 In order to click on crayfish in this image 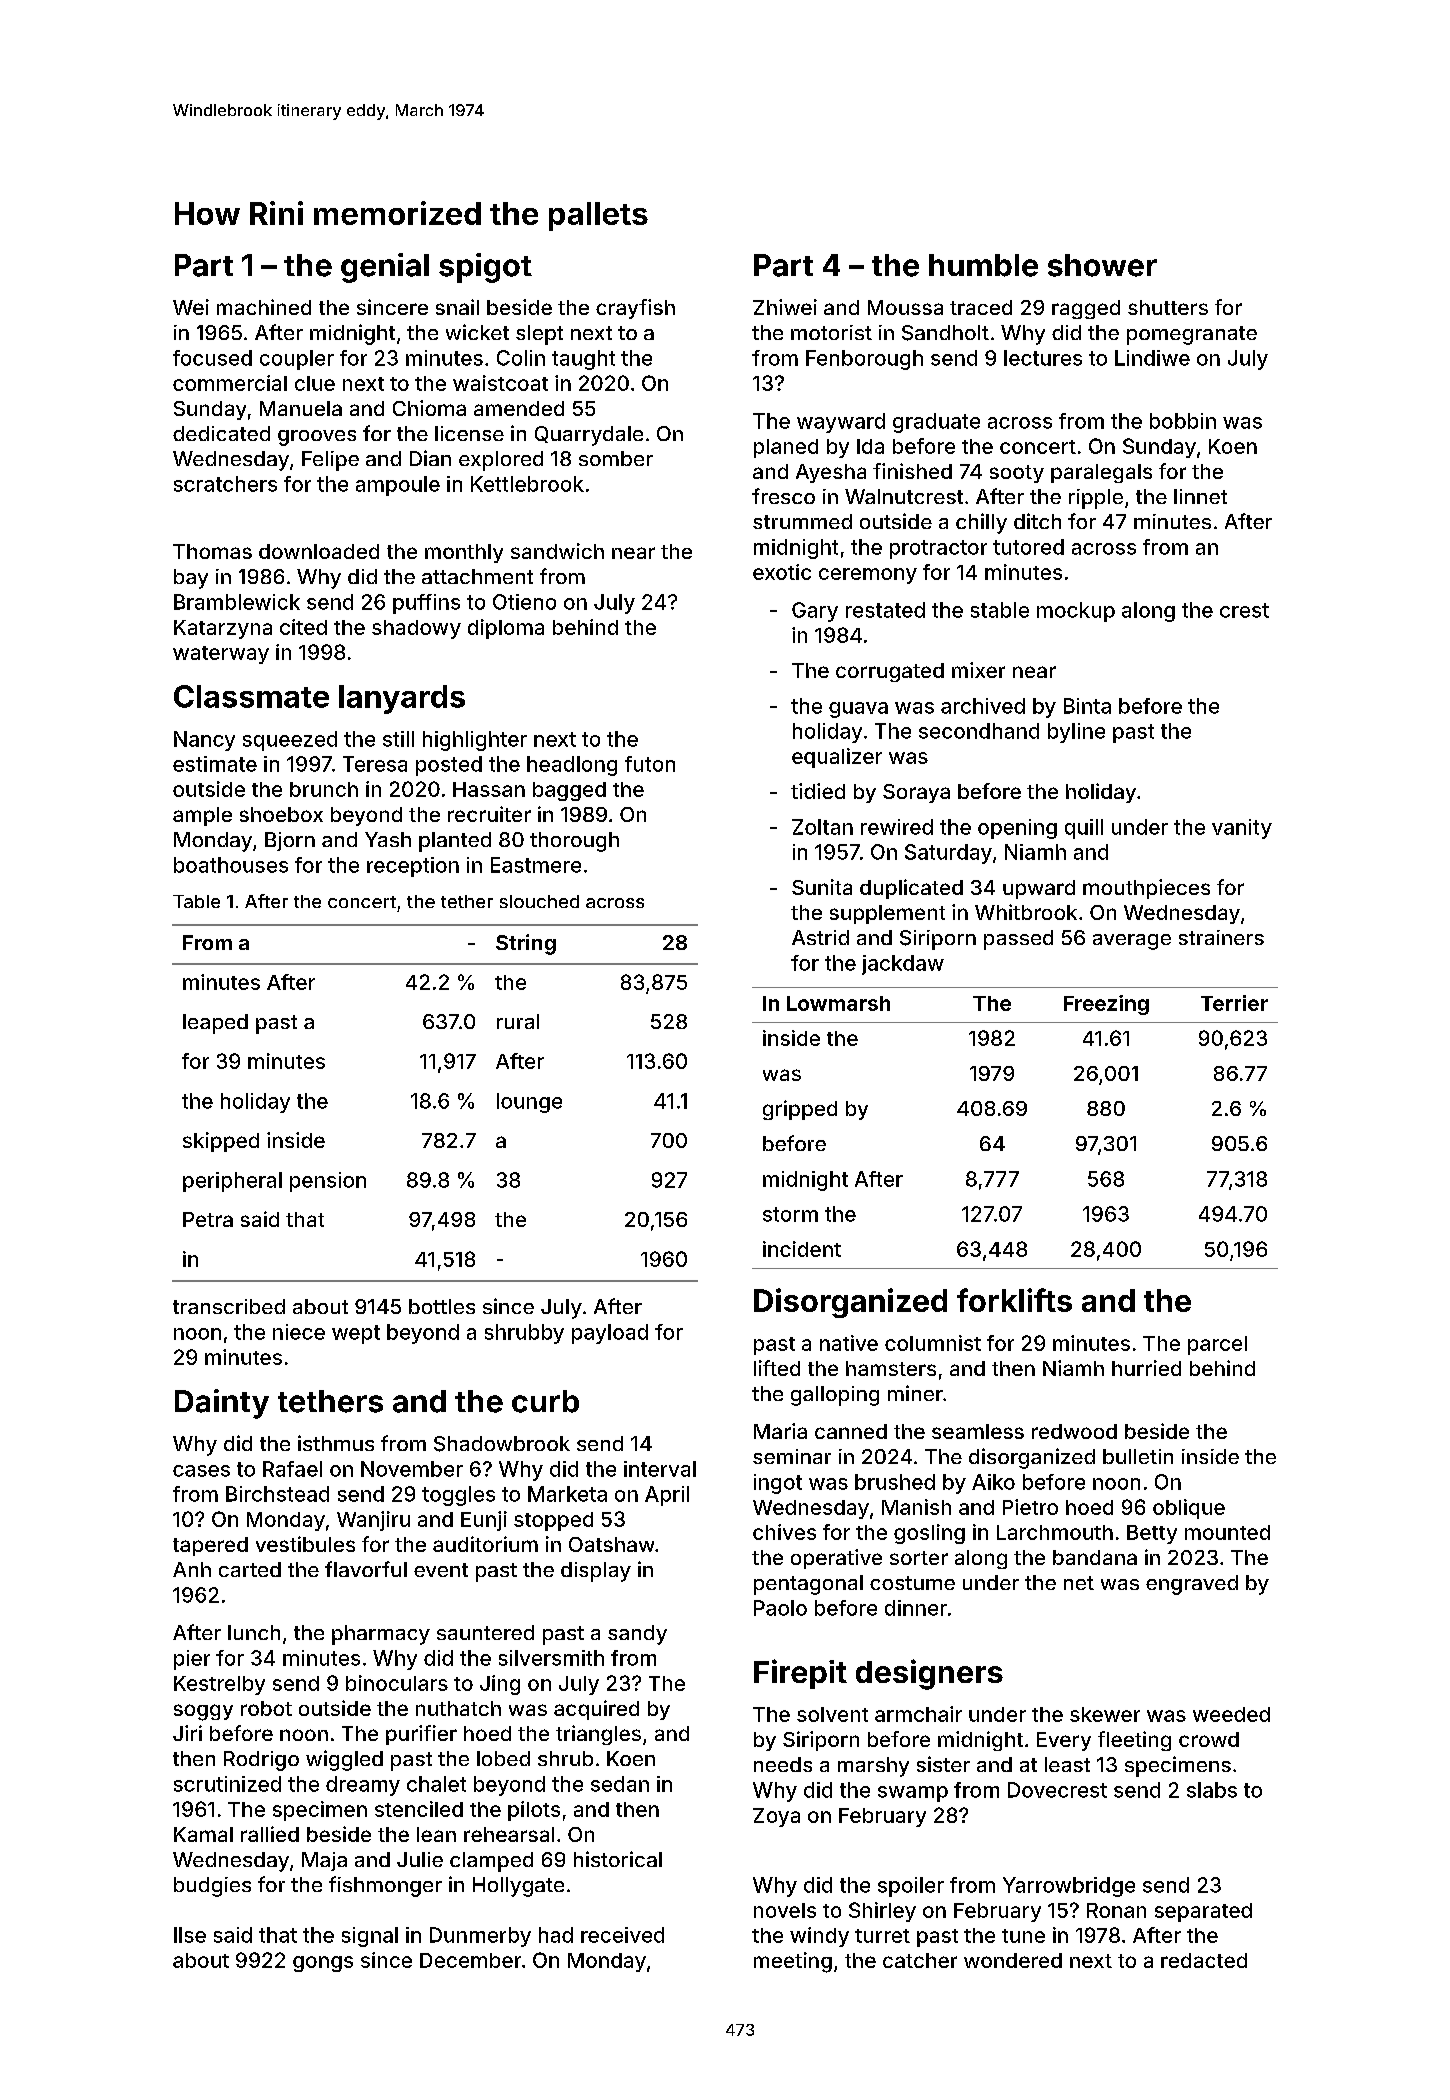, I will do `click(635, 309)`.
